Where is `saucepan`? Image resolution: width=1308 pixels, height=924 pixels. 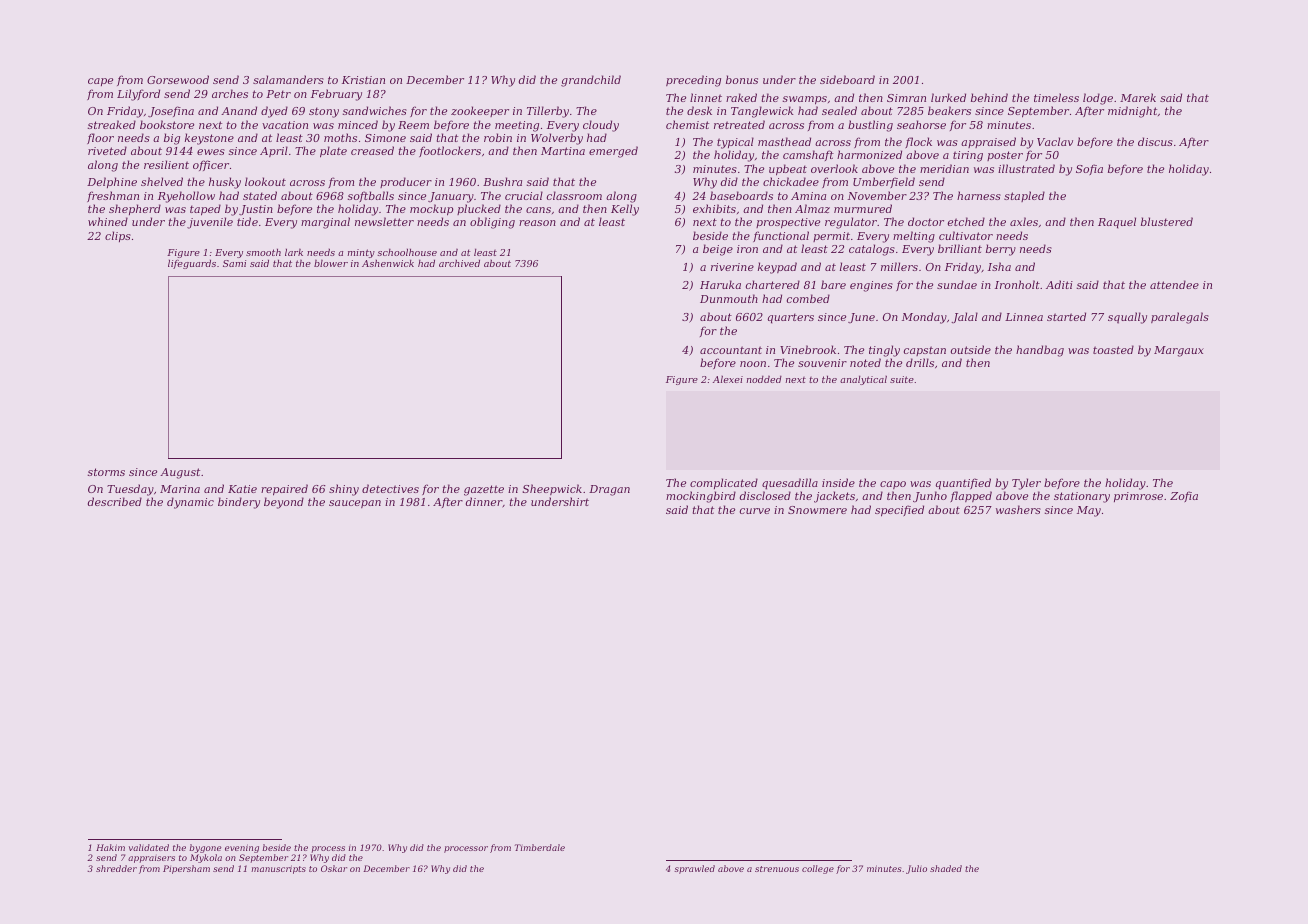 saucepan is located at coordinates (355, 504).
